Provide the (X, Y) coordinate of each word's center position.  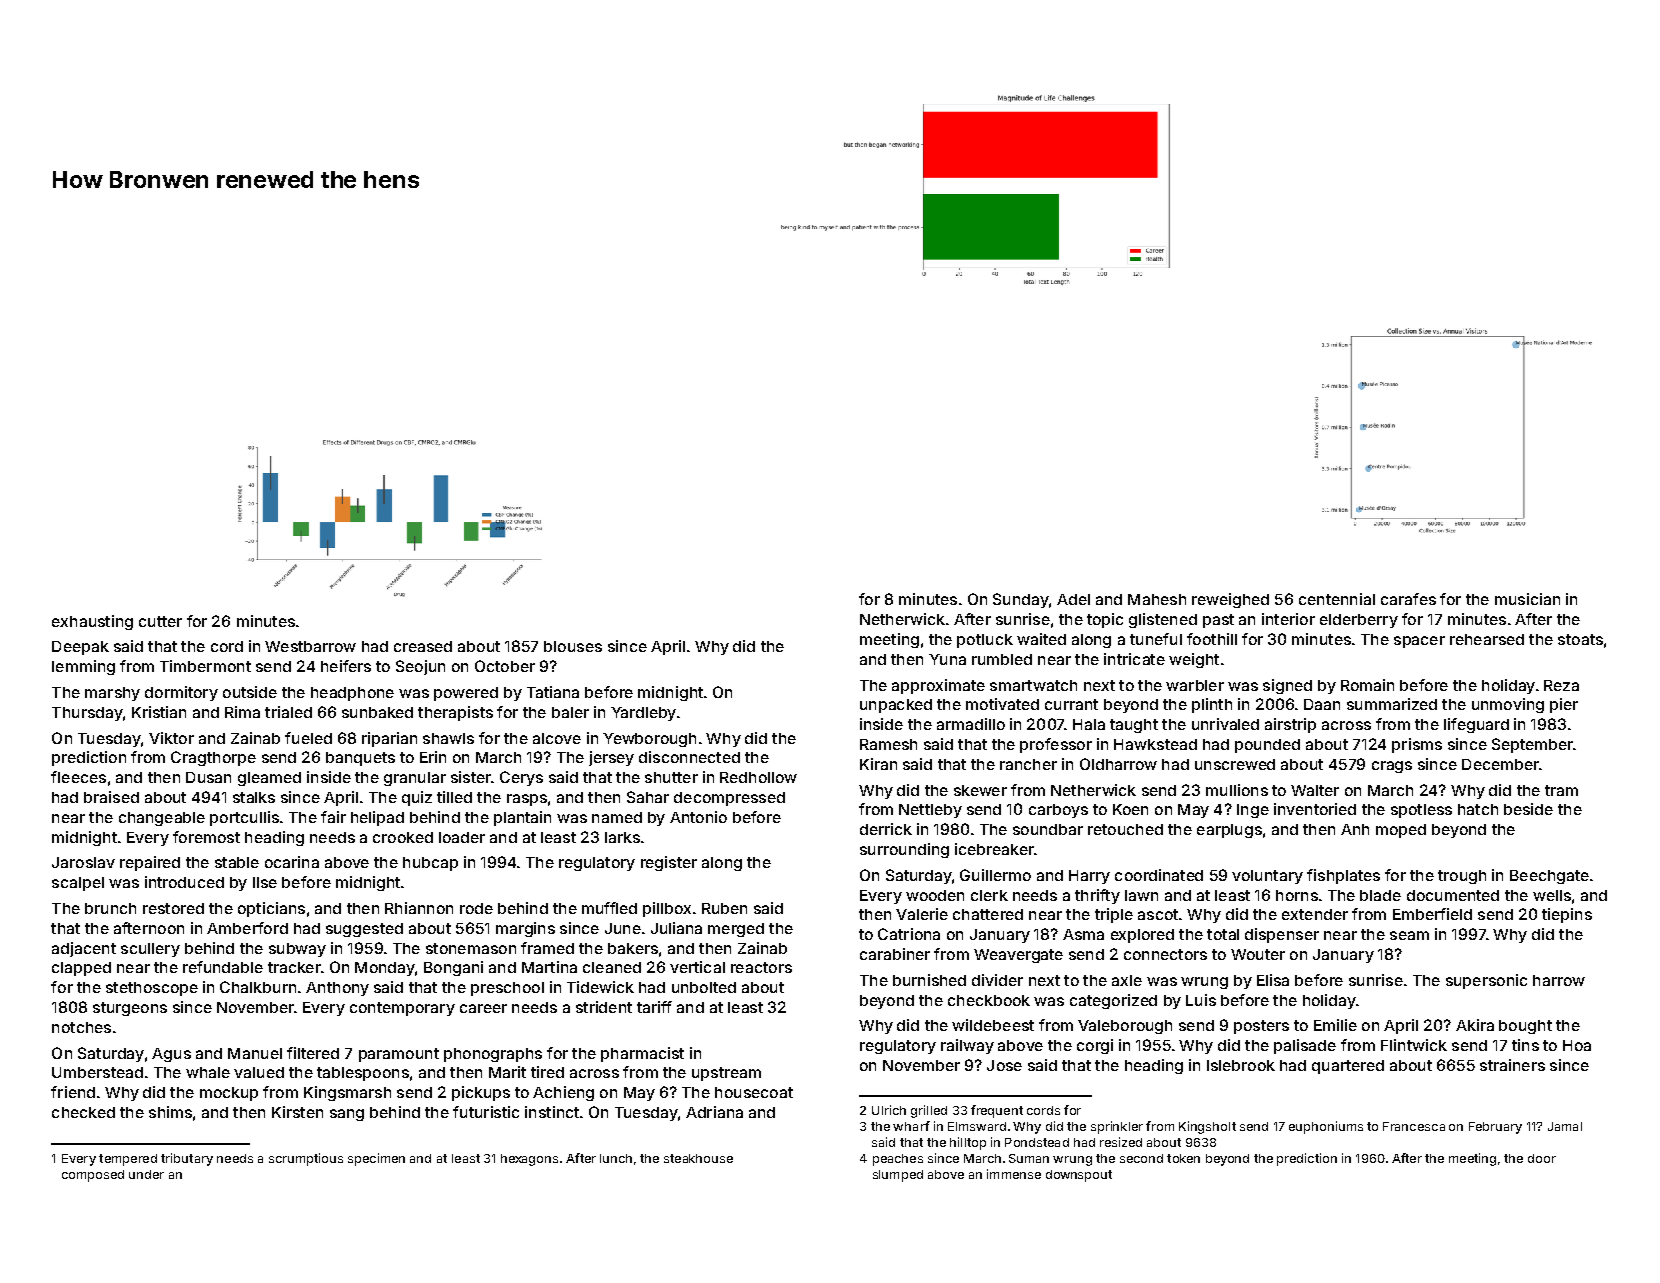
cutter (160, 621)
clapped (81, 969)
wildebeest (993, 1025)
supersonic (1486, 981)
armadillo (971, 724)
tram (1561, 790)
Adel (1073, 599)
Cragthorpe (213, 758)
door (1542, 1158)
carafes (1408, 599)
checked (83, 1112)
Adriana (714, 1112)
